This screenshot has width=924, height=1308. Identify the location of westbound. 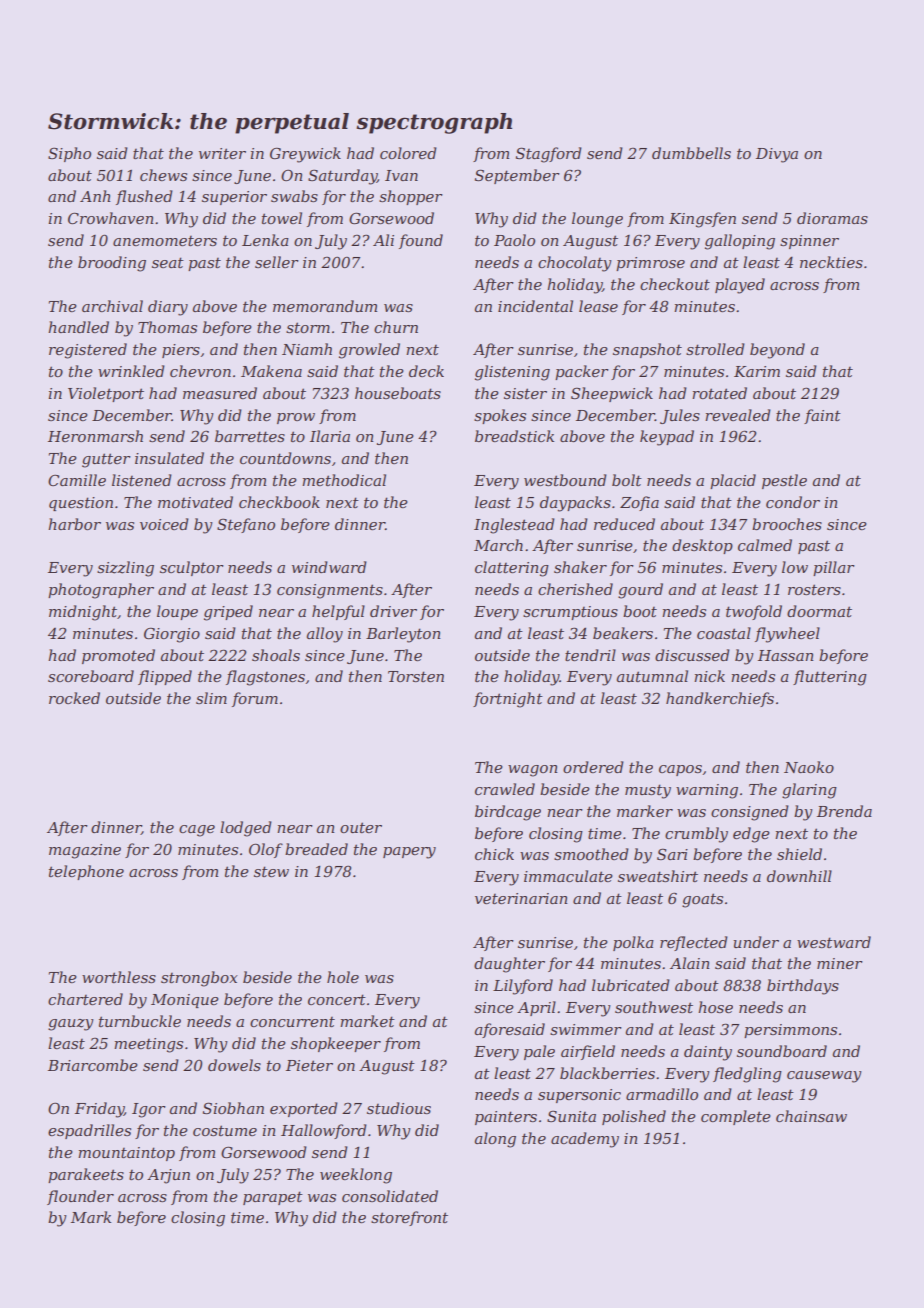
(565, 480).
